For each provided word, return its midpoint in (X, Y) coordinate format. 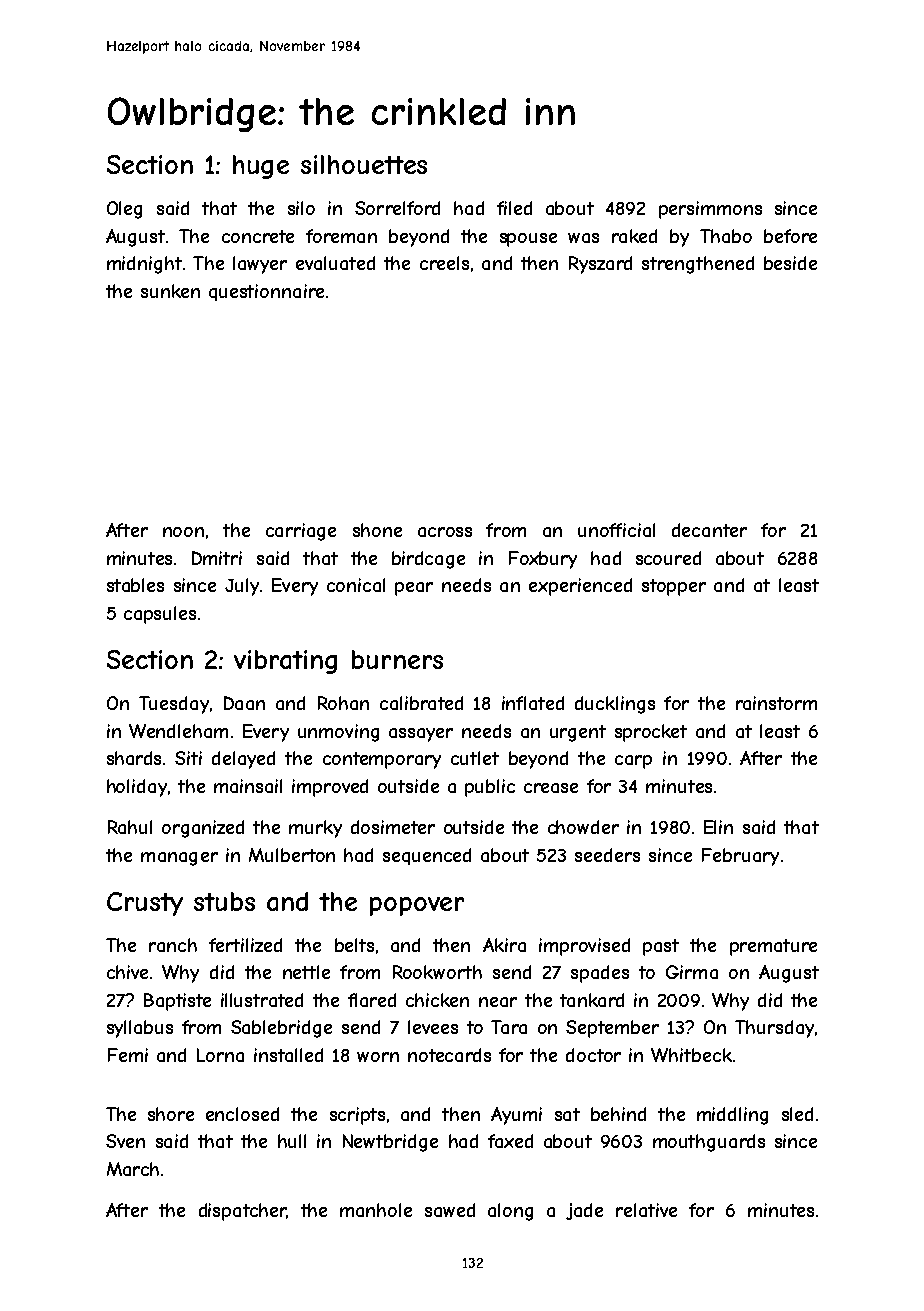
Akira (504, 945)
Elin (718, 827)
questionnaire (266, 292)
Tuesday (174, 705)
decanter (709, 530)
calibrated (421, 703)
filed (514, 208)
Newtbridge (390, 1143)
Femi (128, 1055)
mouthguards (709, 1143)
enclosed (242, 1114)
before (790, 236)
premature (773, 947)
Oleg (124, 210)
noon (183, 532)
